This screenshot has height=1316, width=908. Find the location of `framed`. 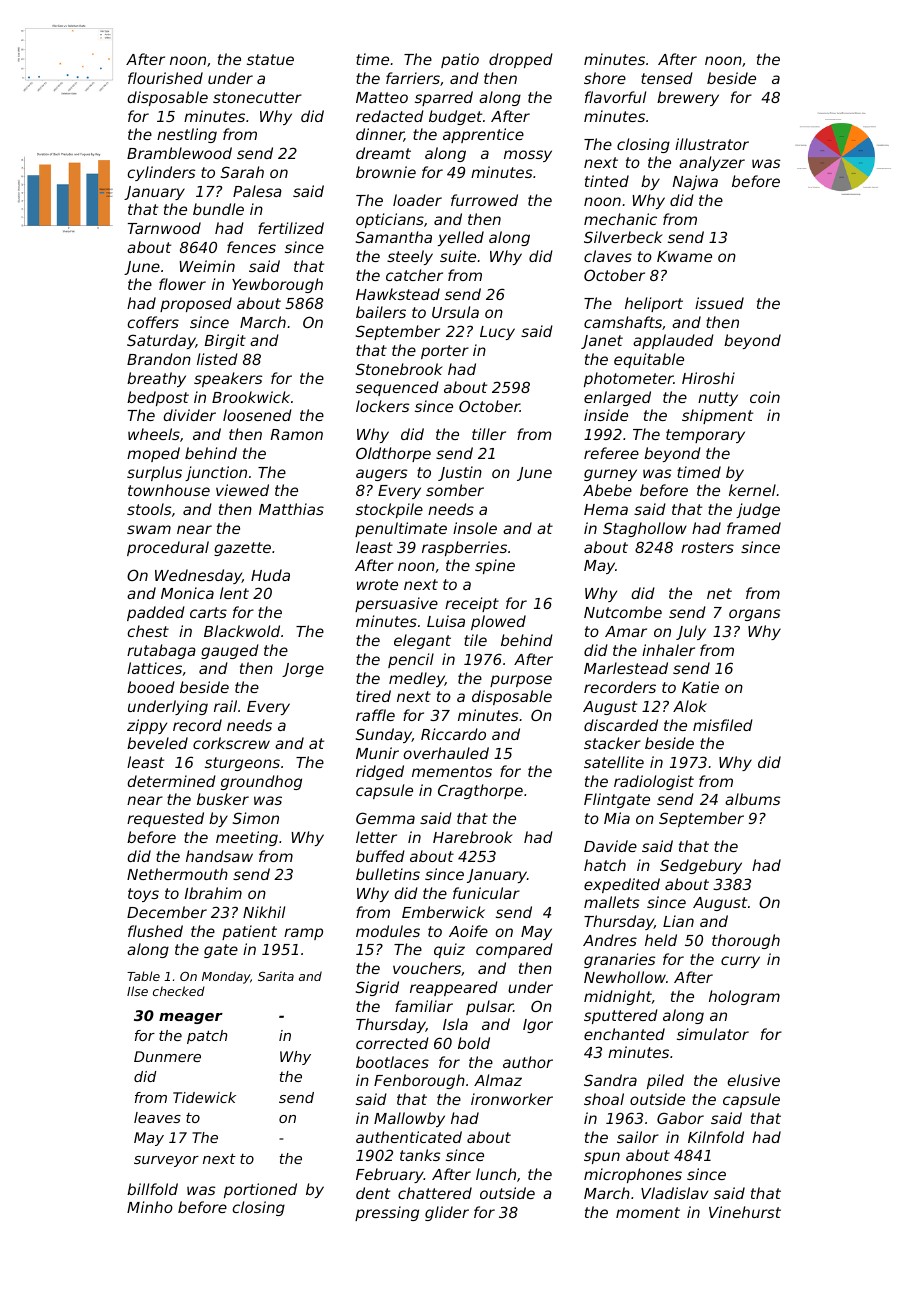

framed is located at coordinates (754, 528).
